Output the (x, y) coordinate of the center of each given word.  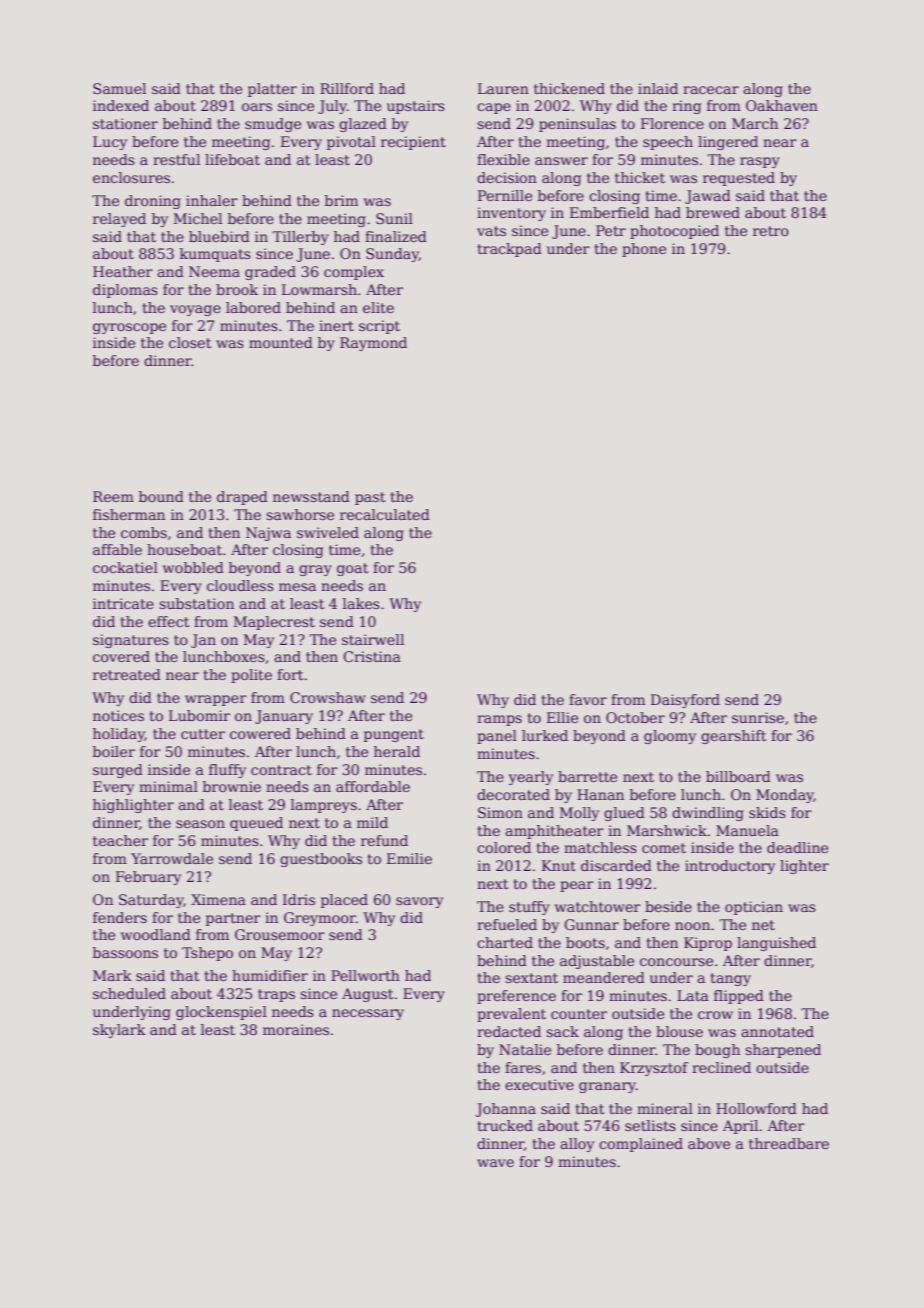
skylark (119, 1031)
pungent (394, 735)
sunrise (758, 717)
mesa (297, 587)
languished (776, 944)
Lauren (503, 88)
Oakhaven (782, 105)
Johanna (505, 1110)
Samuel (119, 88)
